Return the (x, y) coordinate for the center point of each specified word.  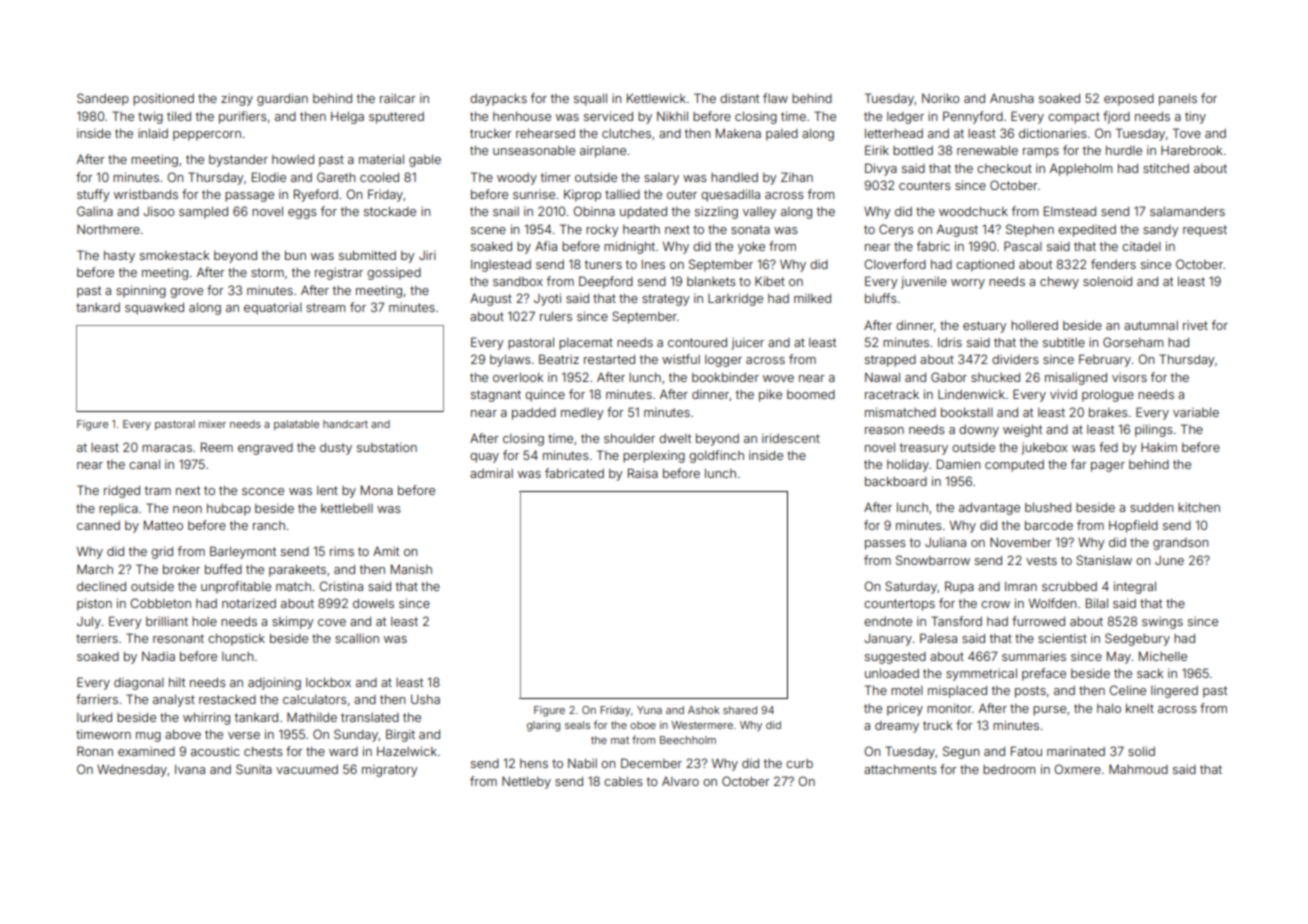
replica (118, 509)
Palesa (938, 638)
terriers (97, 638)
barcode (1049, 525)
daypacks (498, 100)
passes (885, 545)
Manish (411, 569)
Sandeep (103, 99)
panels (1178, 100)
